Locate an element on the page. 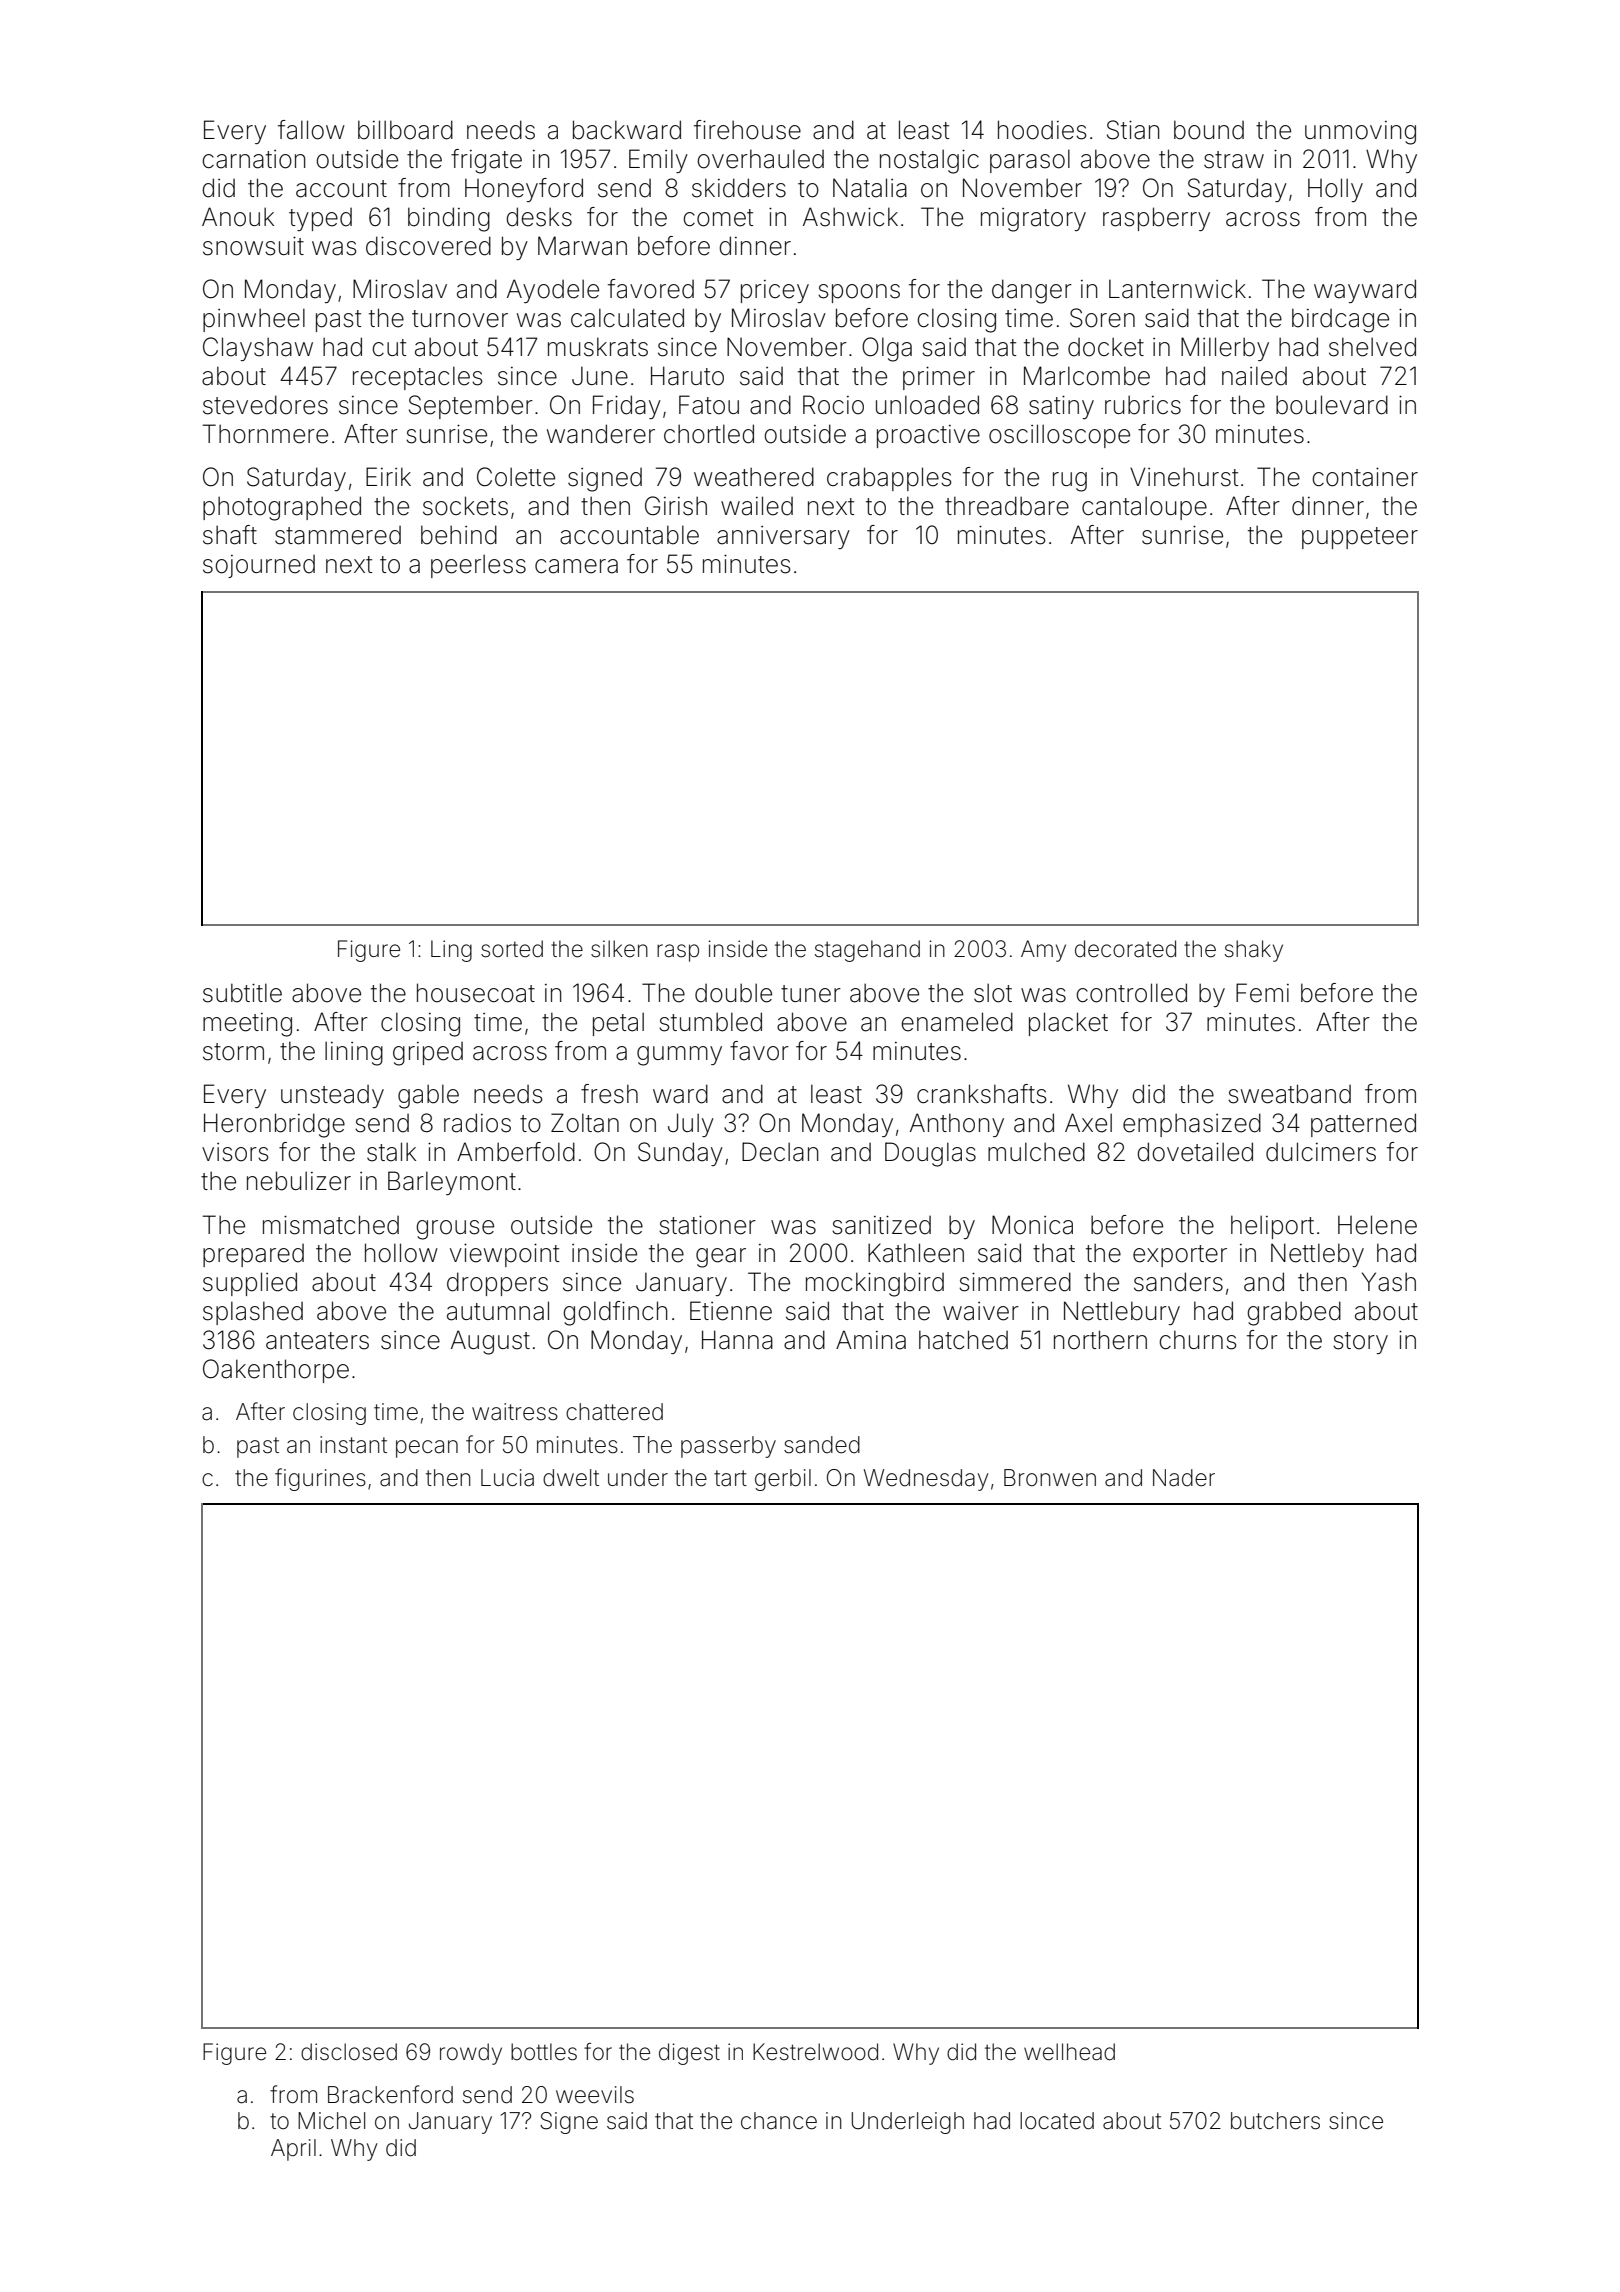 The width and height of the page is (1620, 2292). double is located at coordinates (733, 993).
